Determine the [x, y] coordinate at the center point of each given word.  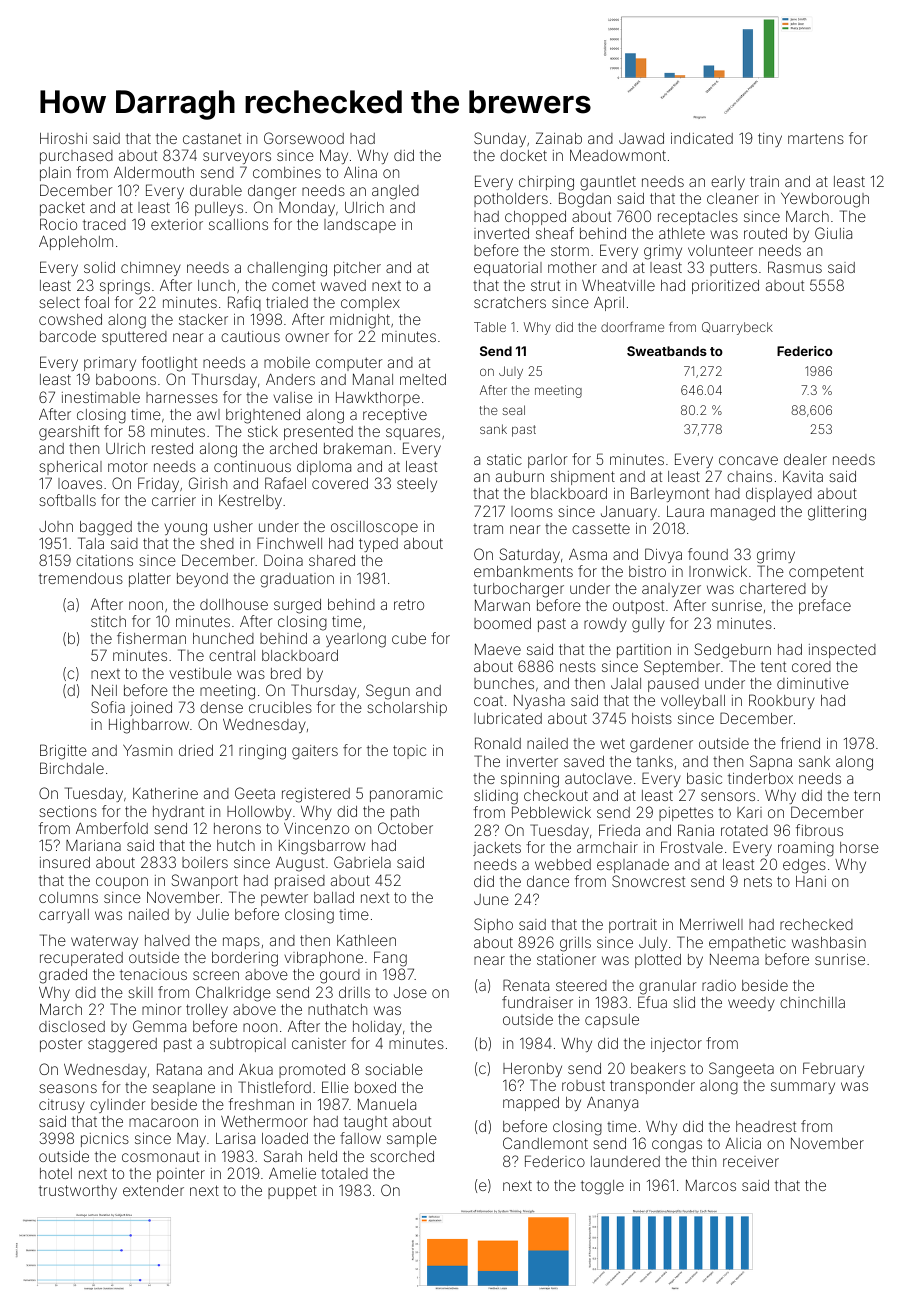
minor [161, 1009]
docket [523, 155]
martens [816, 138]
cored [811, 666]
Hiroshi [63, 138]
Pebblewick [551, 812]
